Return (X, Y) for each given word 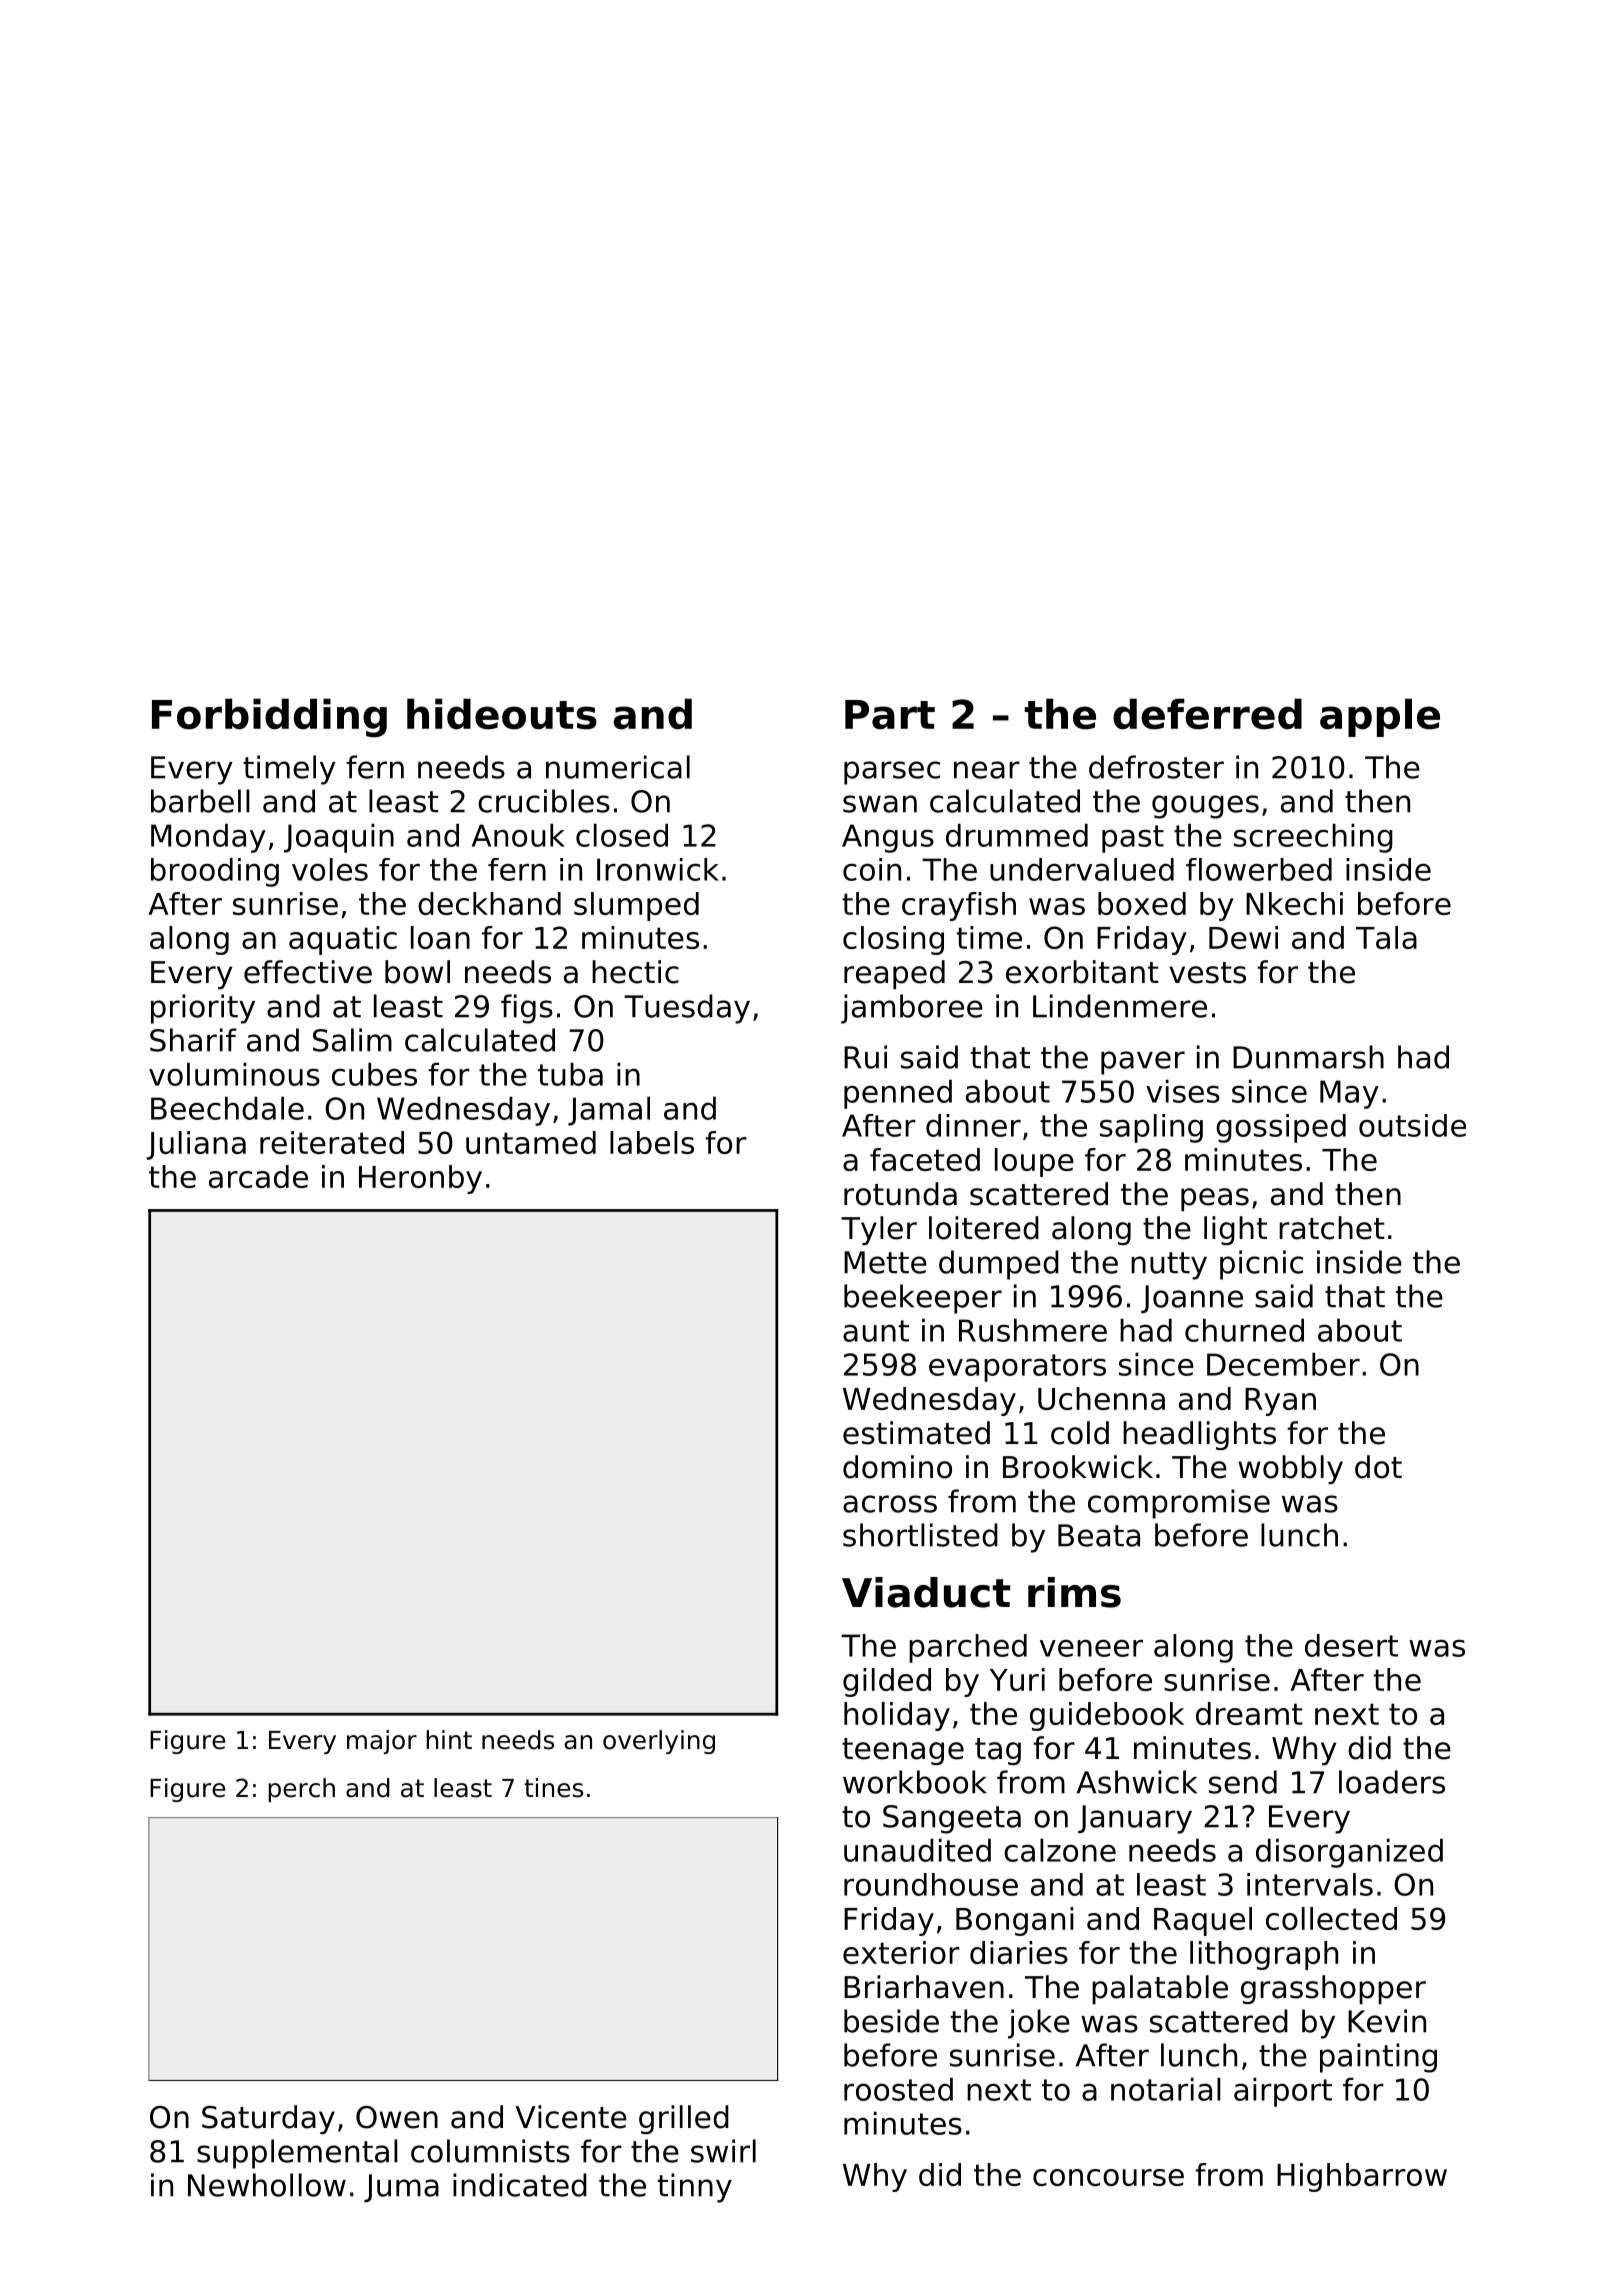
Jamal (609, 1111)
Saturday (268, 2119)
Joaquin (339, 838)
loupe (1034, 1162)
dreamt (1249, 1713)
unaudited (917, 1850)
